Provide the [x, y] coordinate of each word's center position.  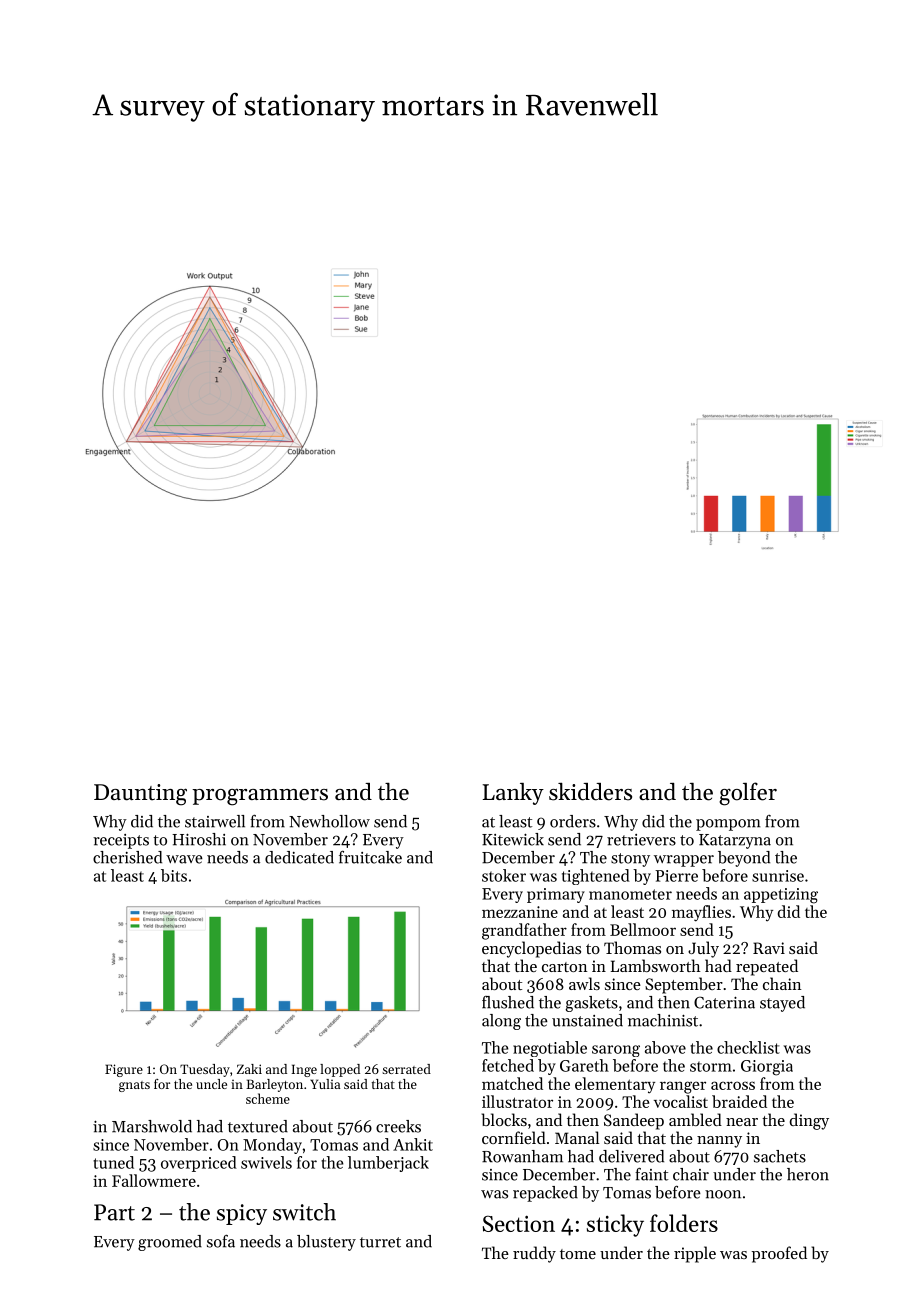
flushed [508, 1002]
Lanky [513, 794]
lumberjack [388, 1164]
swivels [266, 1162]
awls [584, 983]
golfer [748, 794]
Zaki [249, 1069]
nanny [719, 1142]
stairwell [215, 821]
